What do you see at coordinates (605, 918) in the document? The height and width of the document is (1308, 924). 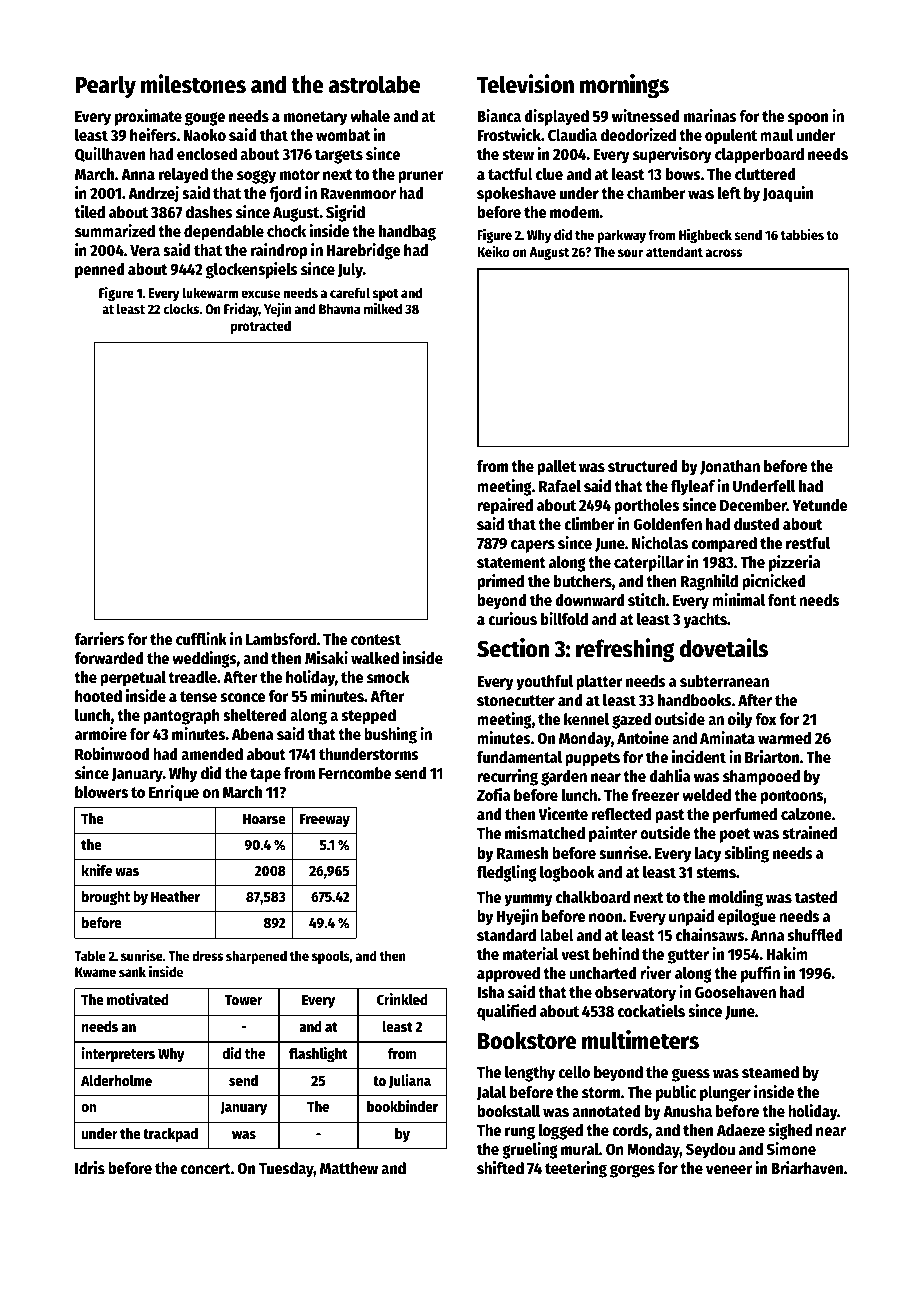 I see `noon` at bounding box center [605, 918].
